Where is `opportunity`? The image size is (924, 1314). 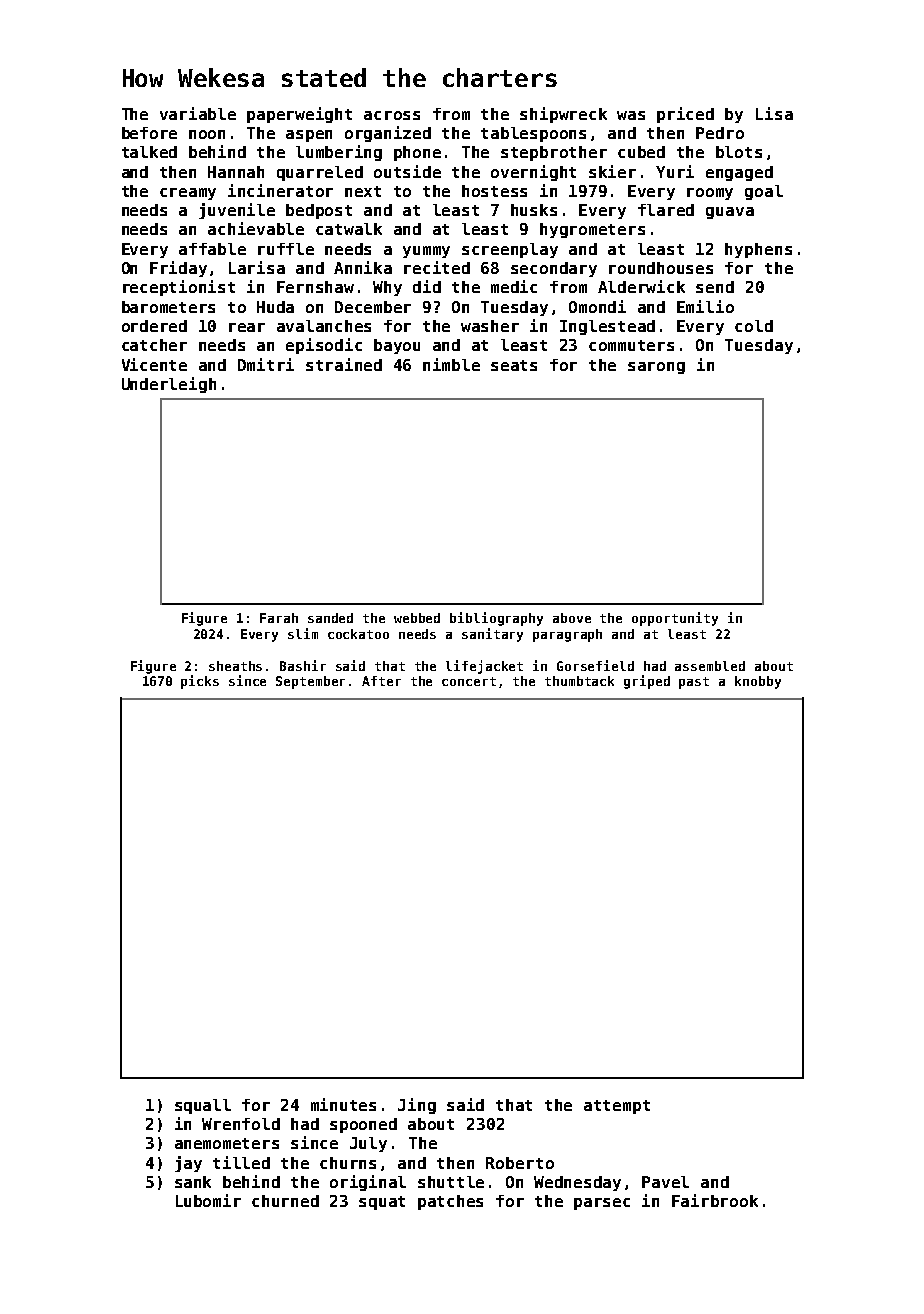
opportunity is located at coordinates (675, 619).
